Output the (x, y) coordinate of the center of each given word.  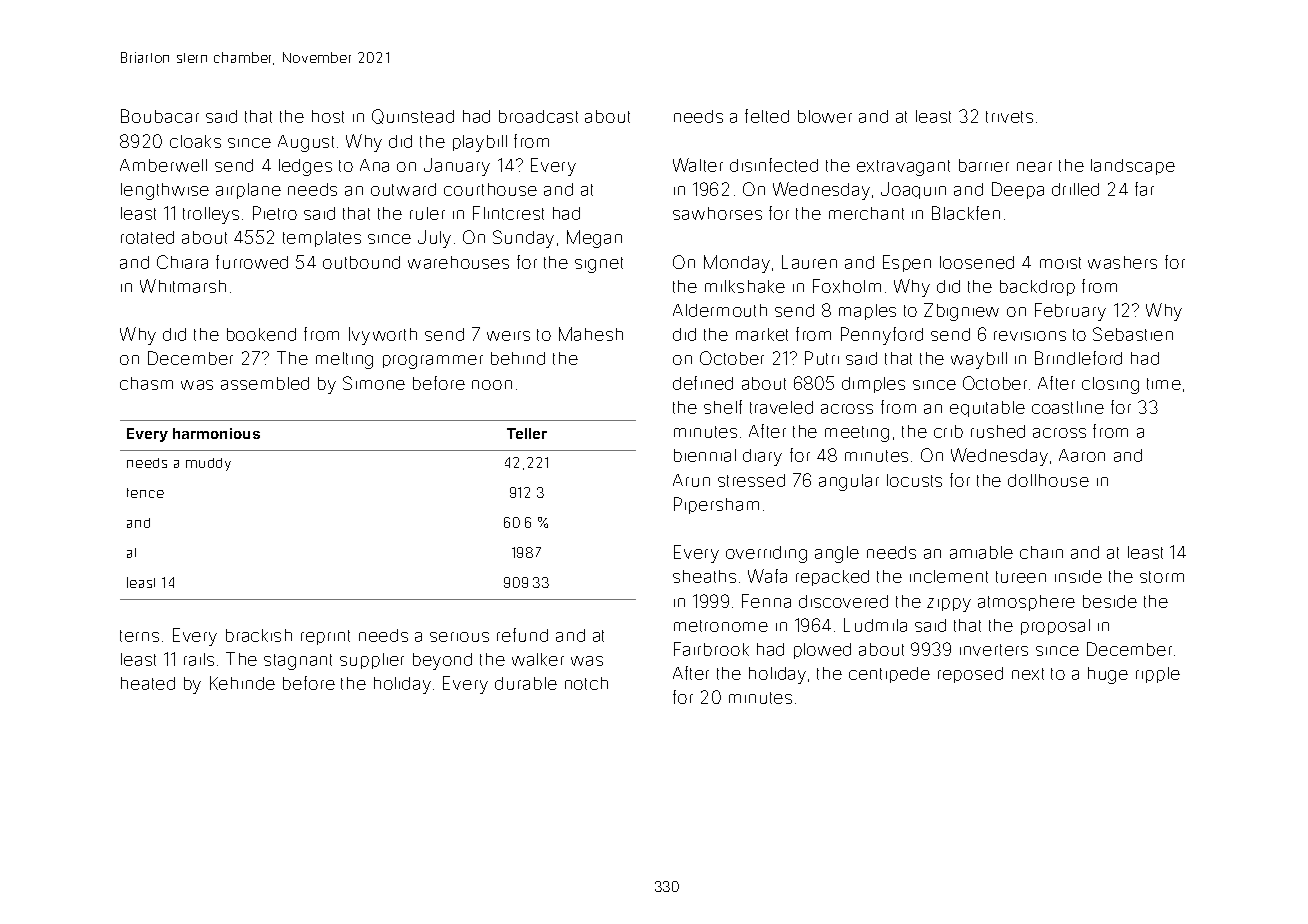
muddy (208, 464)
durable (526, 683)
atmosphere (1026, 603)
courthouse (490, 189)
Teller (527, 433)
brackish (259, 635)
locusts (914, 480)
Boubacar (160, 116)
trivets (1009, 117)
